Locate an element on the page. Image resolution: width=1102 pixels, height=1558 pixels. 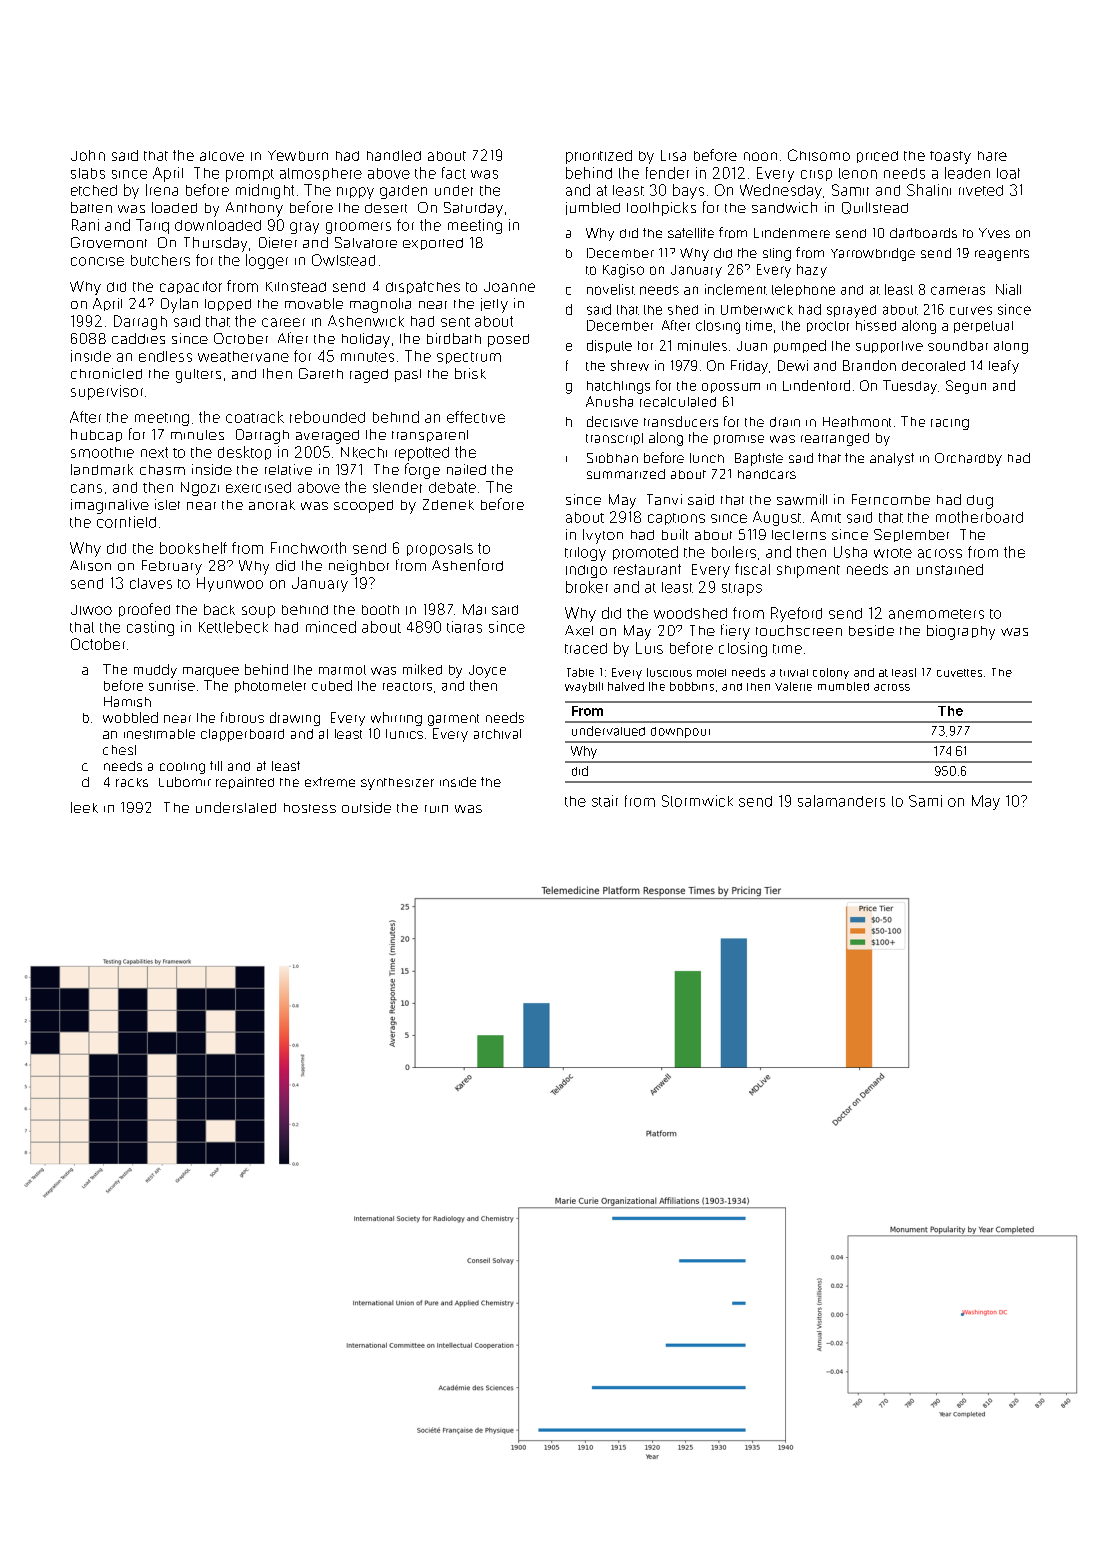
Chisomo is located at coordinates (819, 155).
